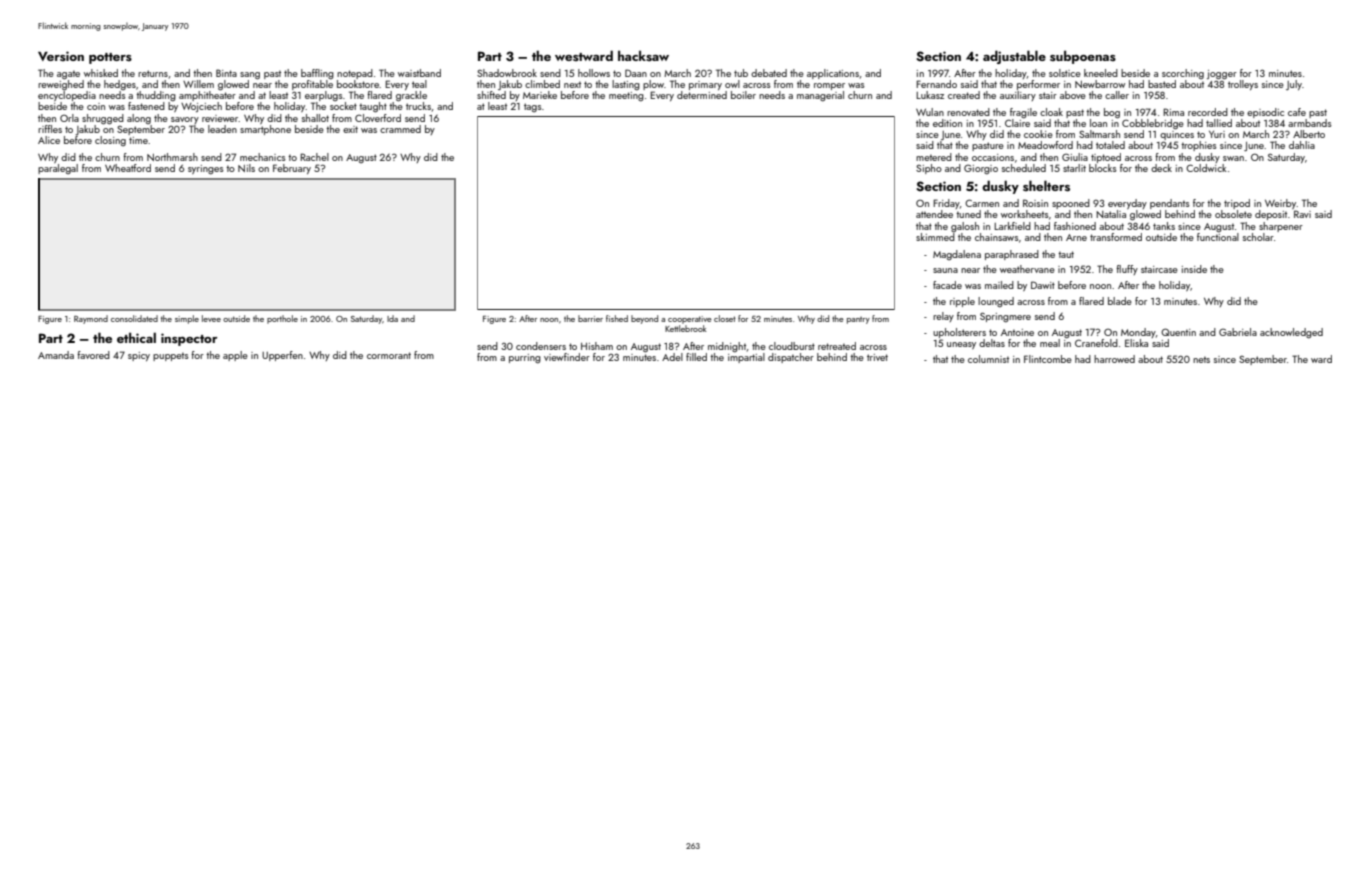 The image size is (1372, 887). What do you see at coordinates (226, 73) in the image?
I see `Binta` at bounding box center [226, 73].
